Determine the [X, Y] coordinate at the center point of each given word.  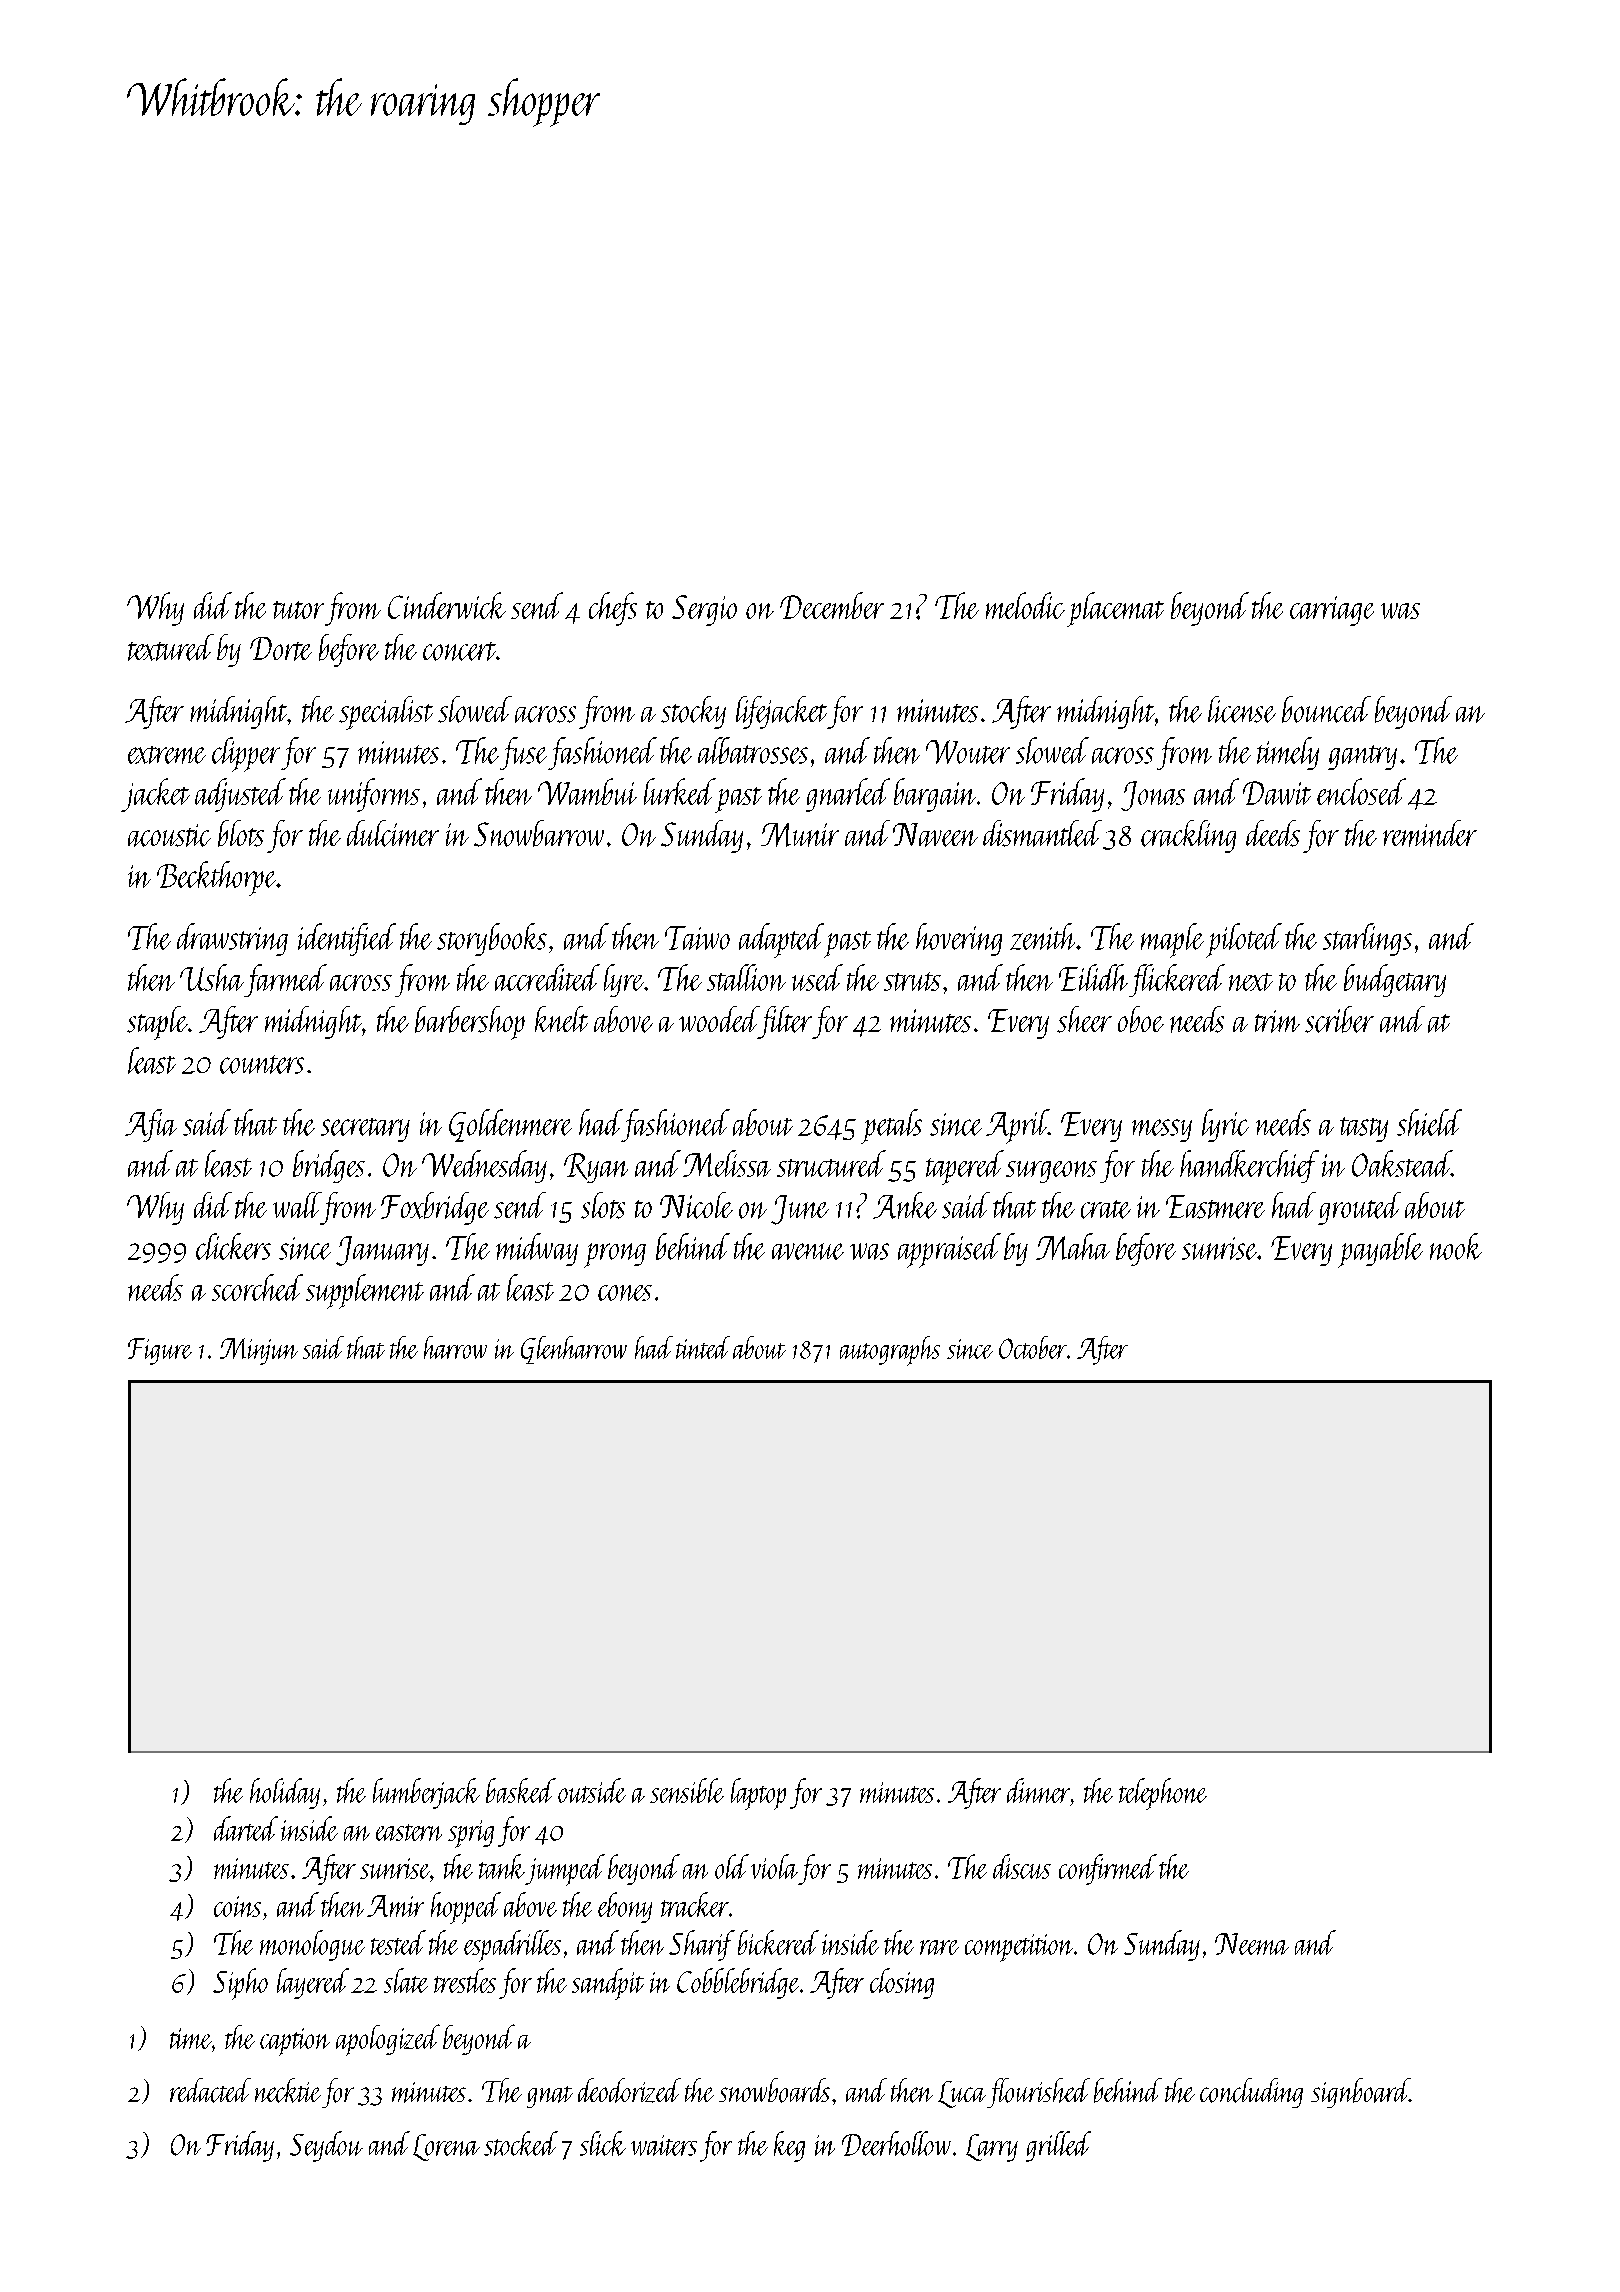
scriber [1339, 1019]
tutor [298, 610]
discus [1022, 1866]
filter [785, 1022]
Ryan [596, 1168]
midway [537, 1249]
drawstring [232, 939]
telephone [1163, 1794]
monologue [312, 1945]
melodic [1025, 605]
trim [1277, 1021]
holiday [285, 1793]
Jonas [1153, 796]
